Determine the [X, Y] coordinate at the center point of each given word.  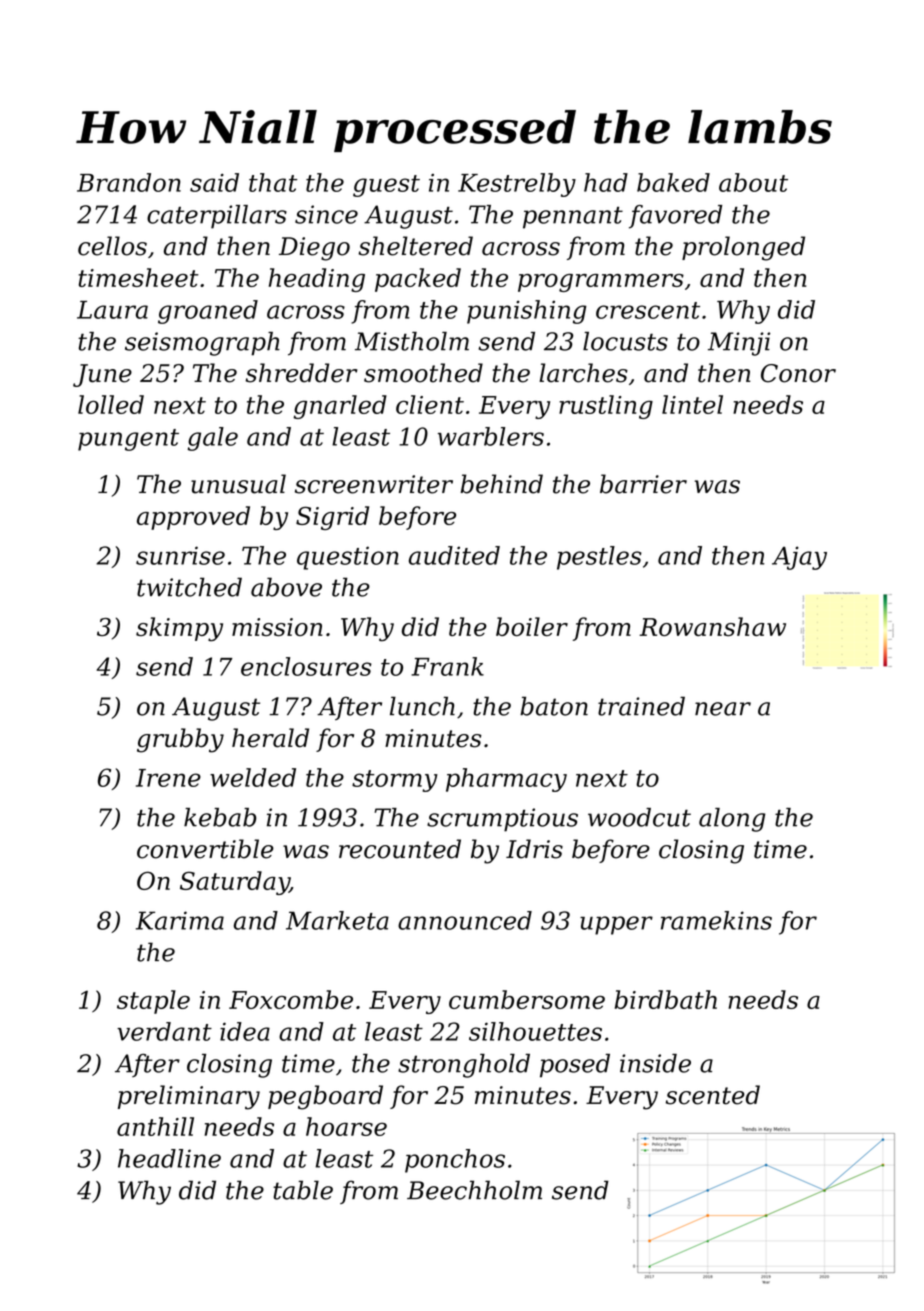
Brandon [129, 182]
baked [673, 182]
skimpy [179, 629]
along [732, 820]
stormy [395, 781]
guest [386, 186]
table [303, 1190]
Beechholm [474, 1190]
